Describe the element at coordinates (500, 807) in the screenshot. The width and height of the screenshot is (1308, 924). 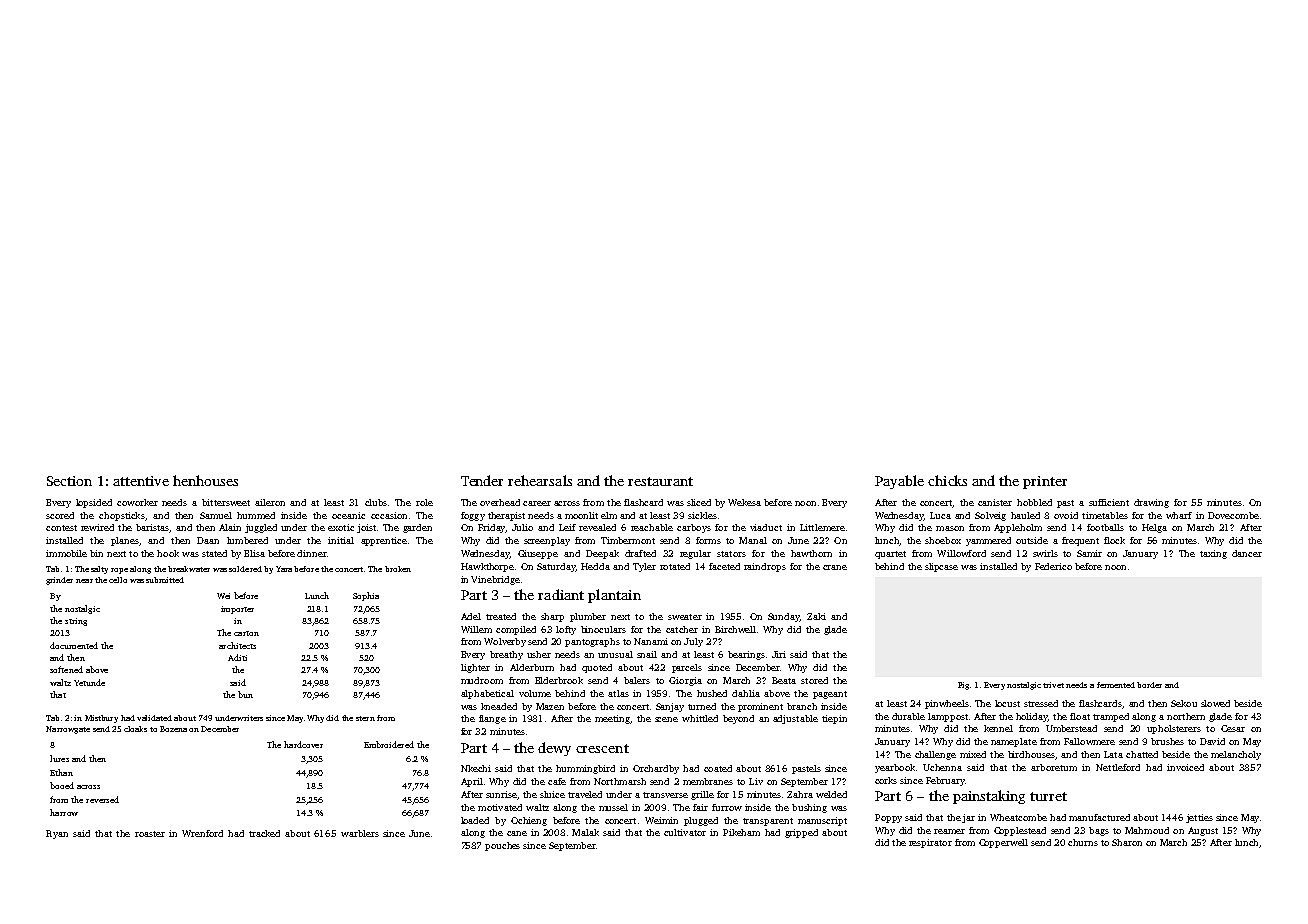
I see `motivated` at that location.
